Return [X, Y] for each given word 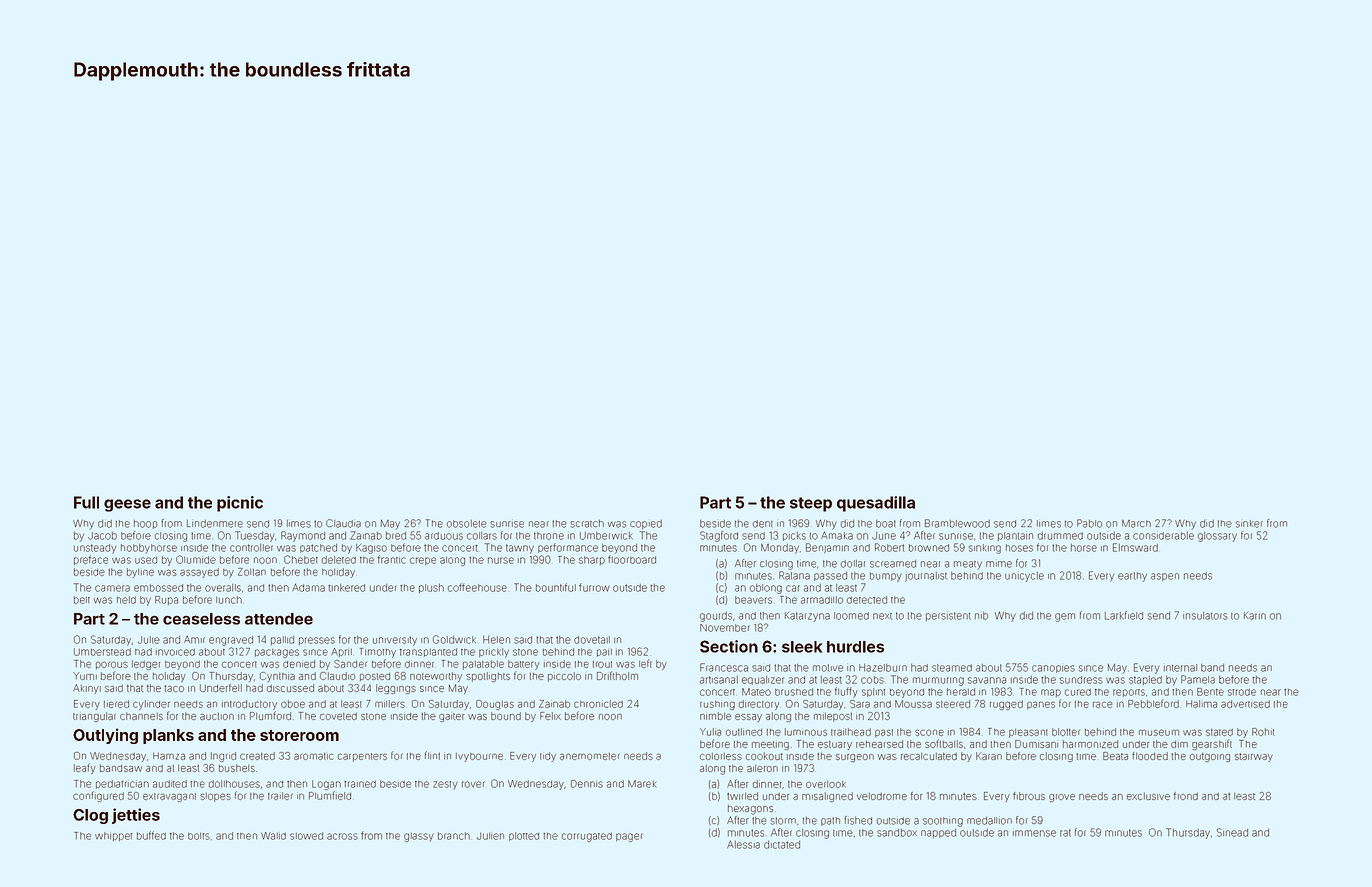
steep [811, 504]
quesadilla [876, 504]
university [395, 641]
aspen [1165, 577]
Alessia [743, 844]
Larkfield [1124, 615]
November [725, 628]
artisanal [719, 680]
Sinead [1232, 832]
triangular [94, 717]
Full [86, 502]
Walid [273, 836]
